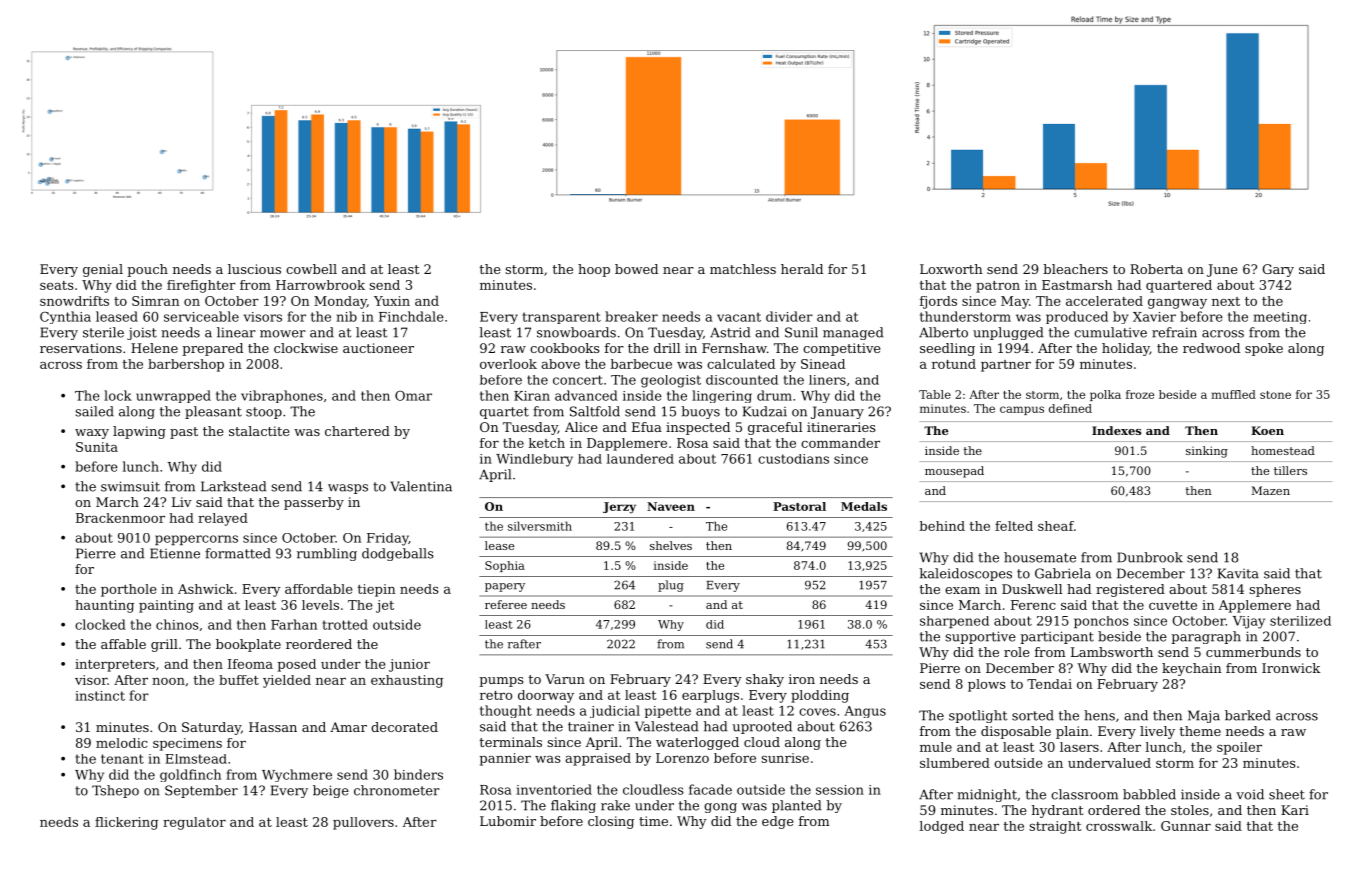  I want to click on session, so click(840, 790).
